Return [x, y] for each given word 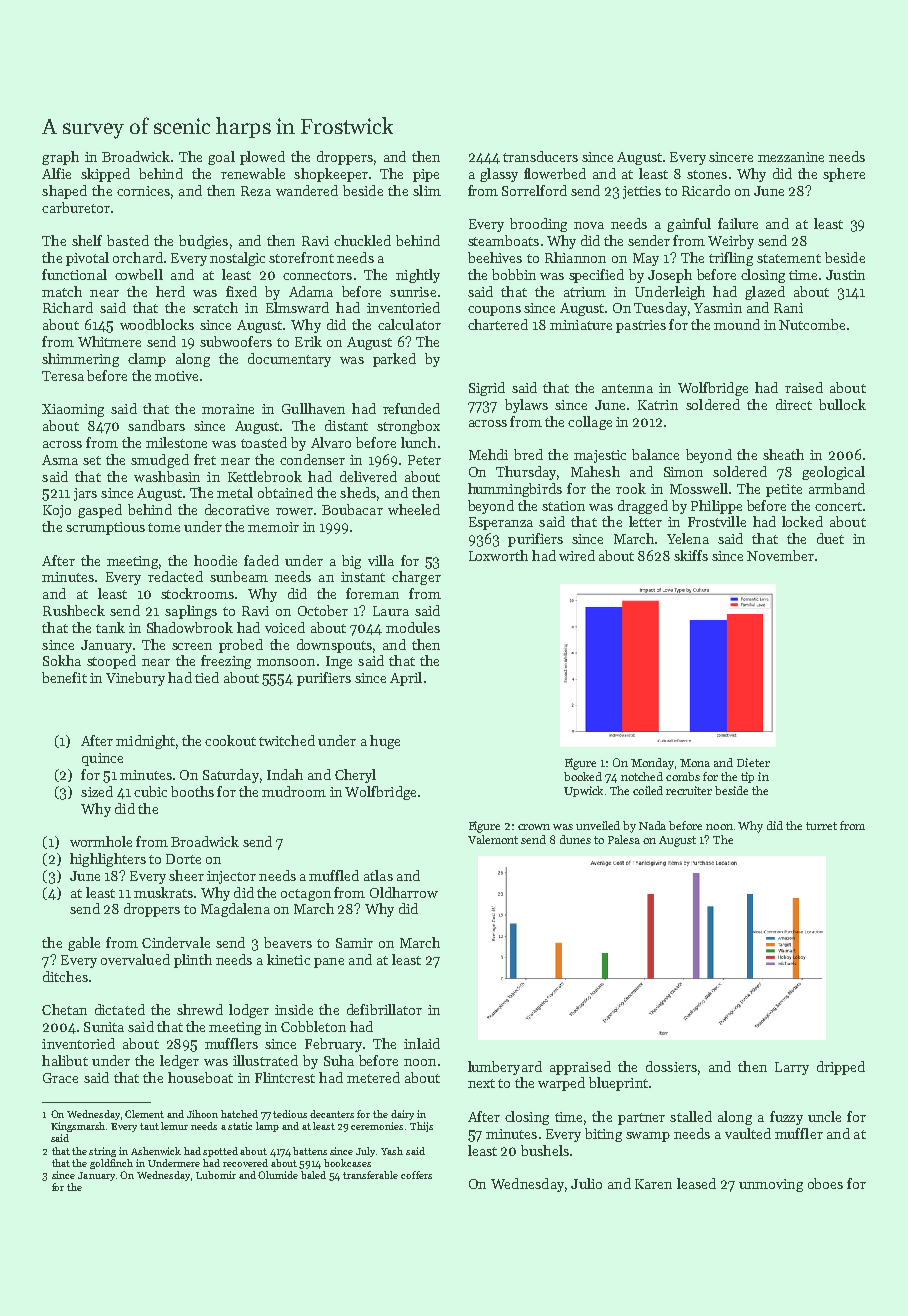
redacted [175, 576]
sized [97, 791]
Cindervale [176, 942]
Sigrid [487, 389]
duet [830, 538]
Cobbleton [313, 1026]
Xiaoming [73, 410]
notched [642, 776]
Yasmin [718, 308]
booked [583, 776]
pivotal [87, 259]
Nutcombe [812, 324]
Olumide [278, 1175]
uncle [824, 1116]
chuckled [362, 240]
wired [577, 555]
